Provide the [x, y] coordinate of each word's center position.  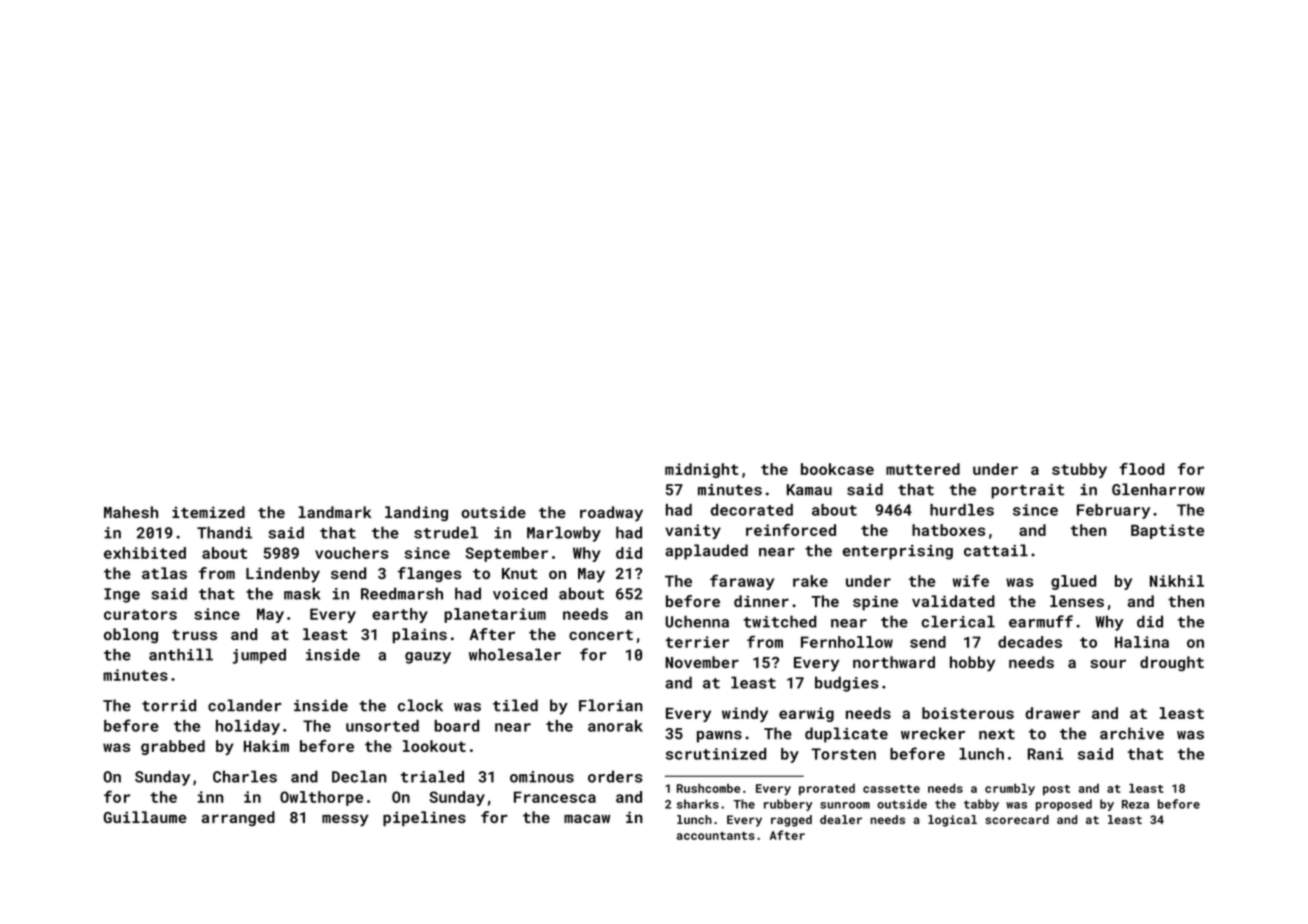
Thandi [224, 532]
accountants [716, 836]
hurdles [962, 510]
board [457, 726]
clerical [958, 621]
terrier [697, 642]
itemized [208, 512]
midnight [702, 470]
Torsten [843, 754]
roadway [611, 514]
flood [1141, 469]
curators [140, 614]
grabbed [173, 747]
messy [345, 820]
